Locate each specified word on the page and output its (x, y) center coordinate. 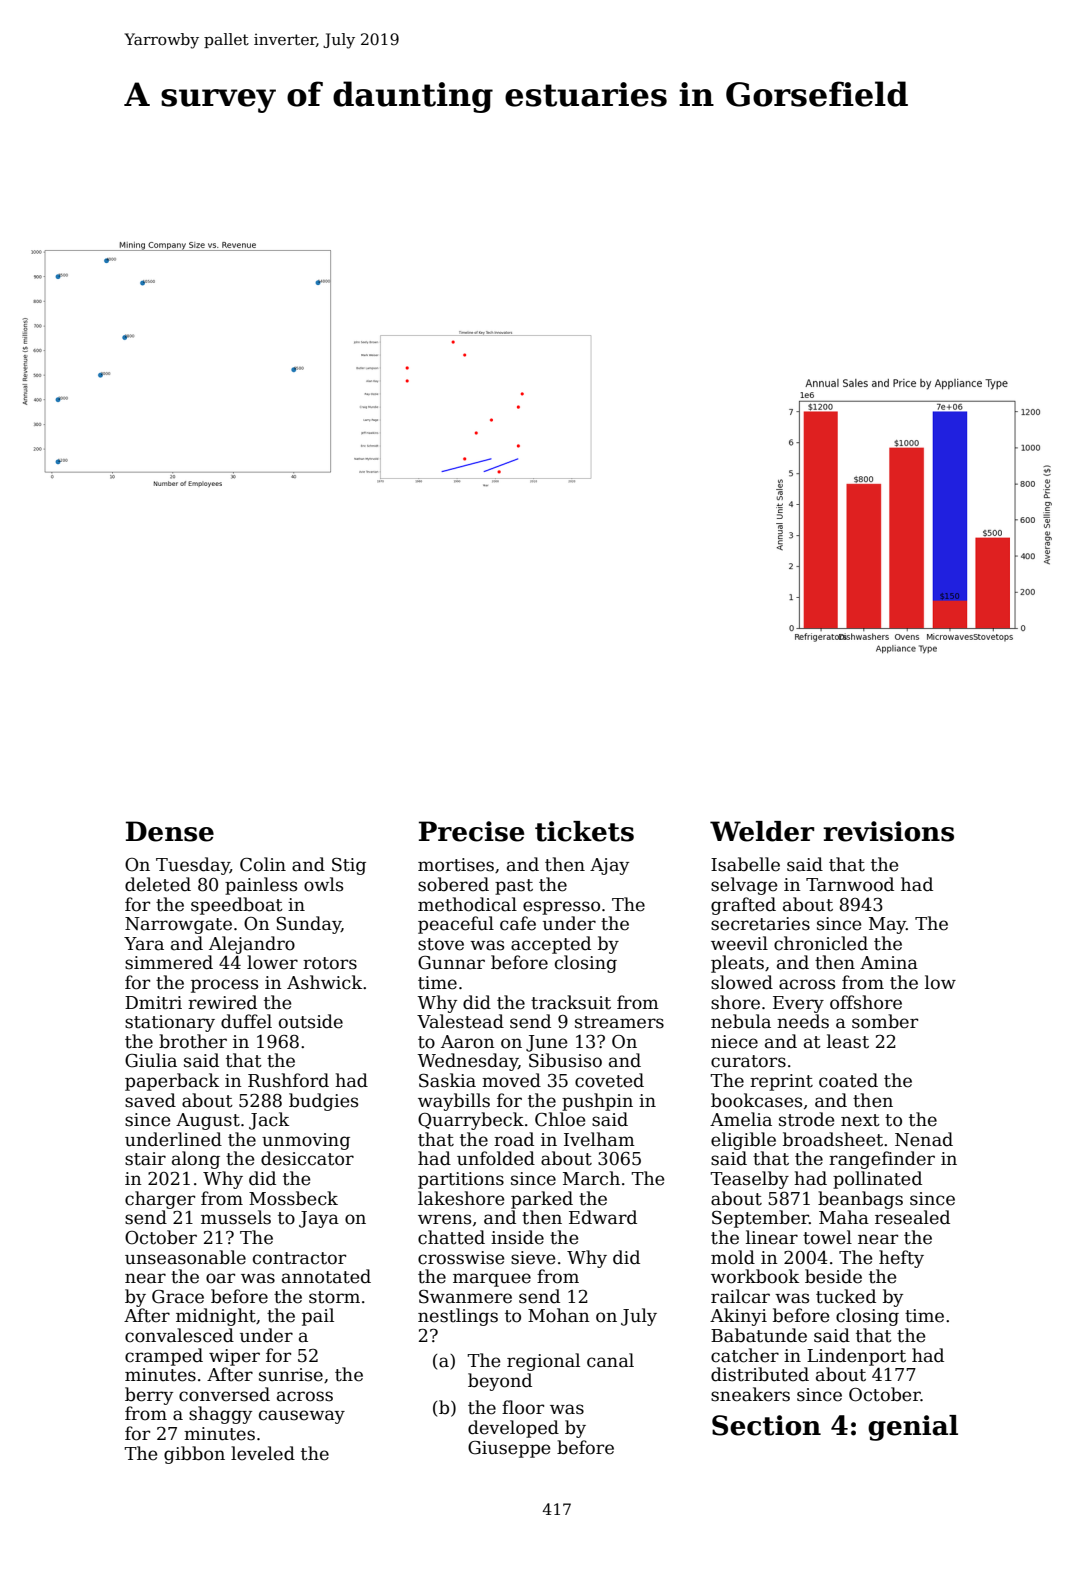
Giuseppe (509, 1449)
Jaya (319, 1219)
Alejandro (252, 945)
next (860, 1120)
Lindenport (856, 1357)
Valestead (460, 1021)
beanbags (860, 1200)
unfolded (496, 1158)
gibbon (194, 1455)
